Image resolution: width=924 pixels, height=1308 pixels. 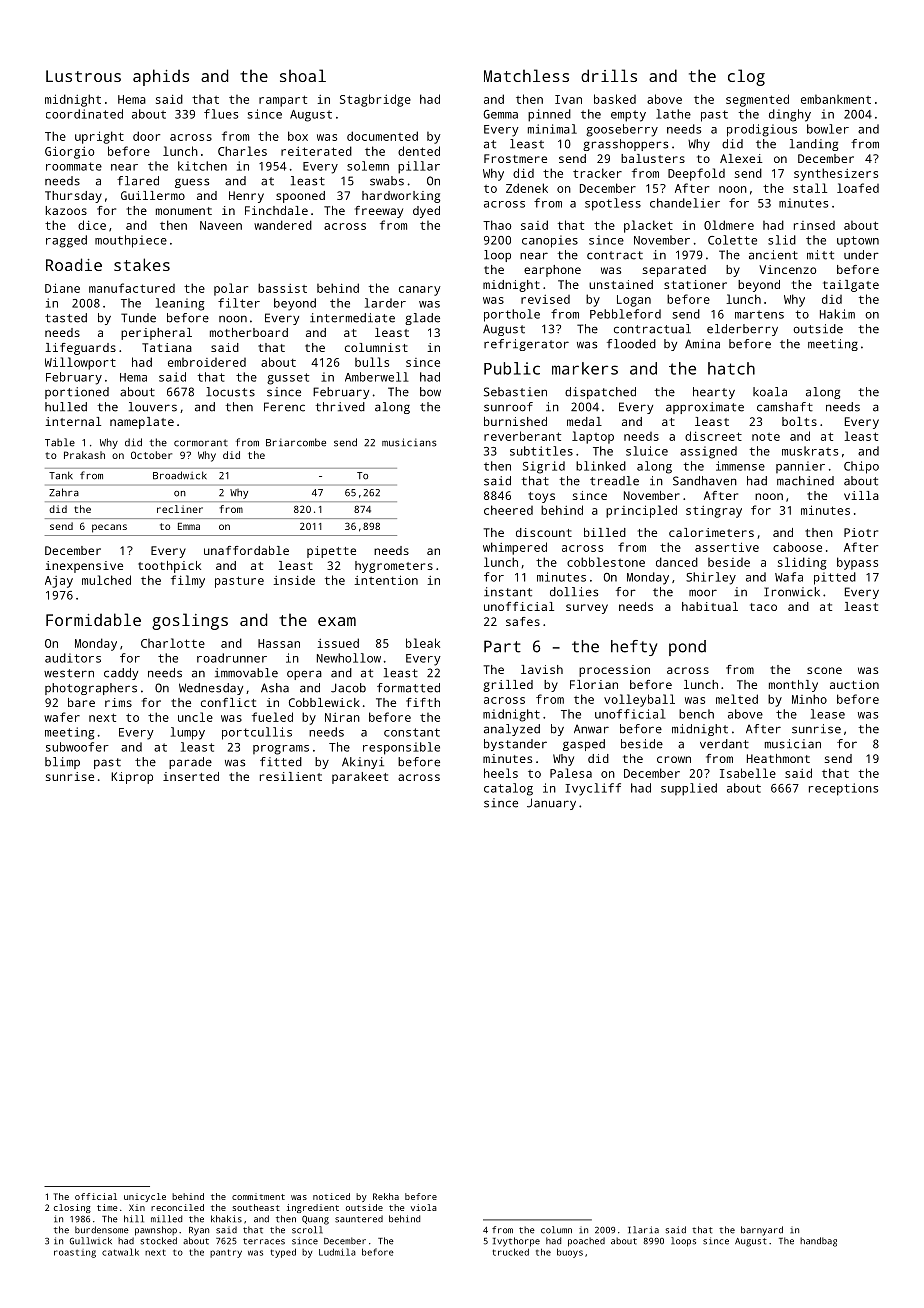 What do you see at coordinates (746, 77) in the image?
I see `clog` at bounding box center [746, 77].
